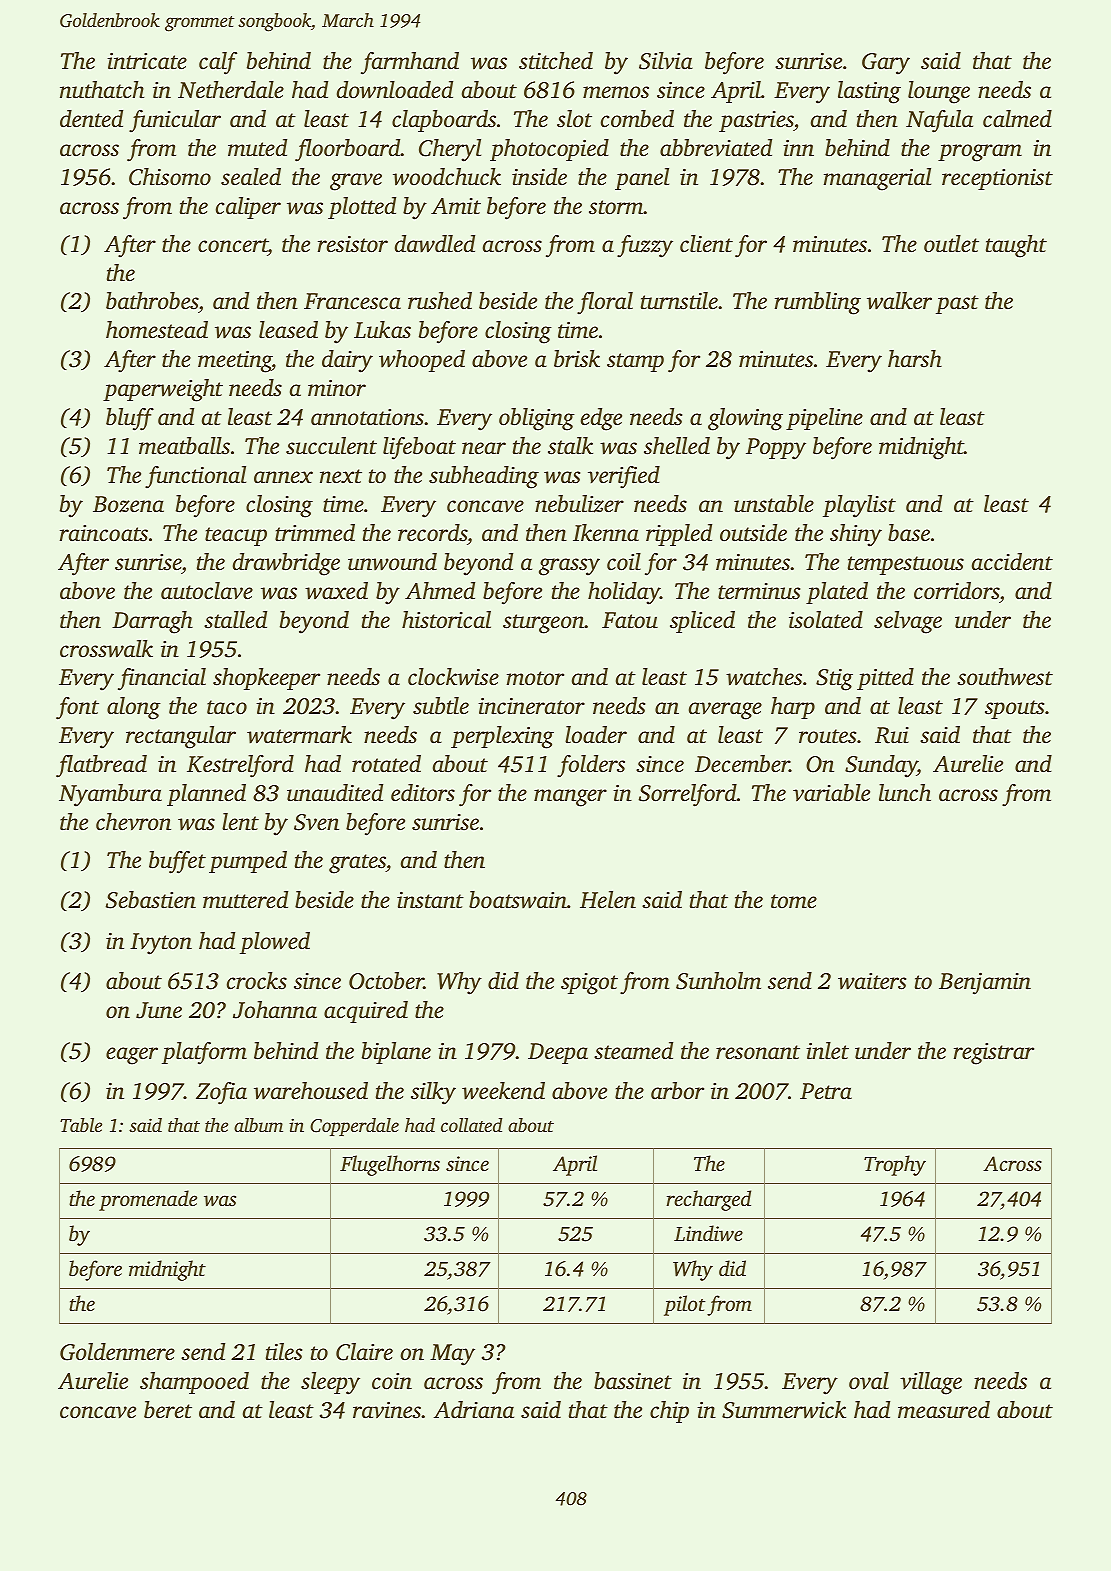  Describe the element at coordinates (168, 1410) in the screenshot. I see `beret` at that location.
